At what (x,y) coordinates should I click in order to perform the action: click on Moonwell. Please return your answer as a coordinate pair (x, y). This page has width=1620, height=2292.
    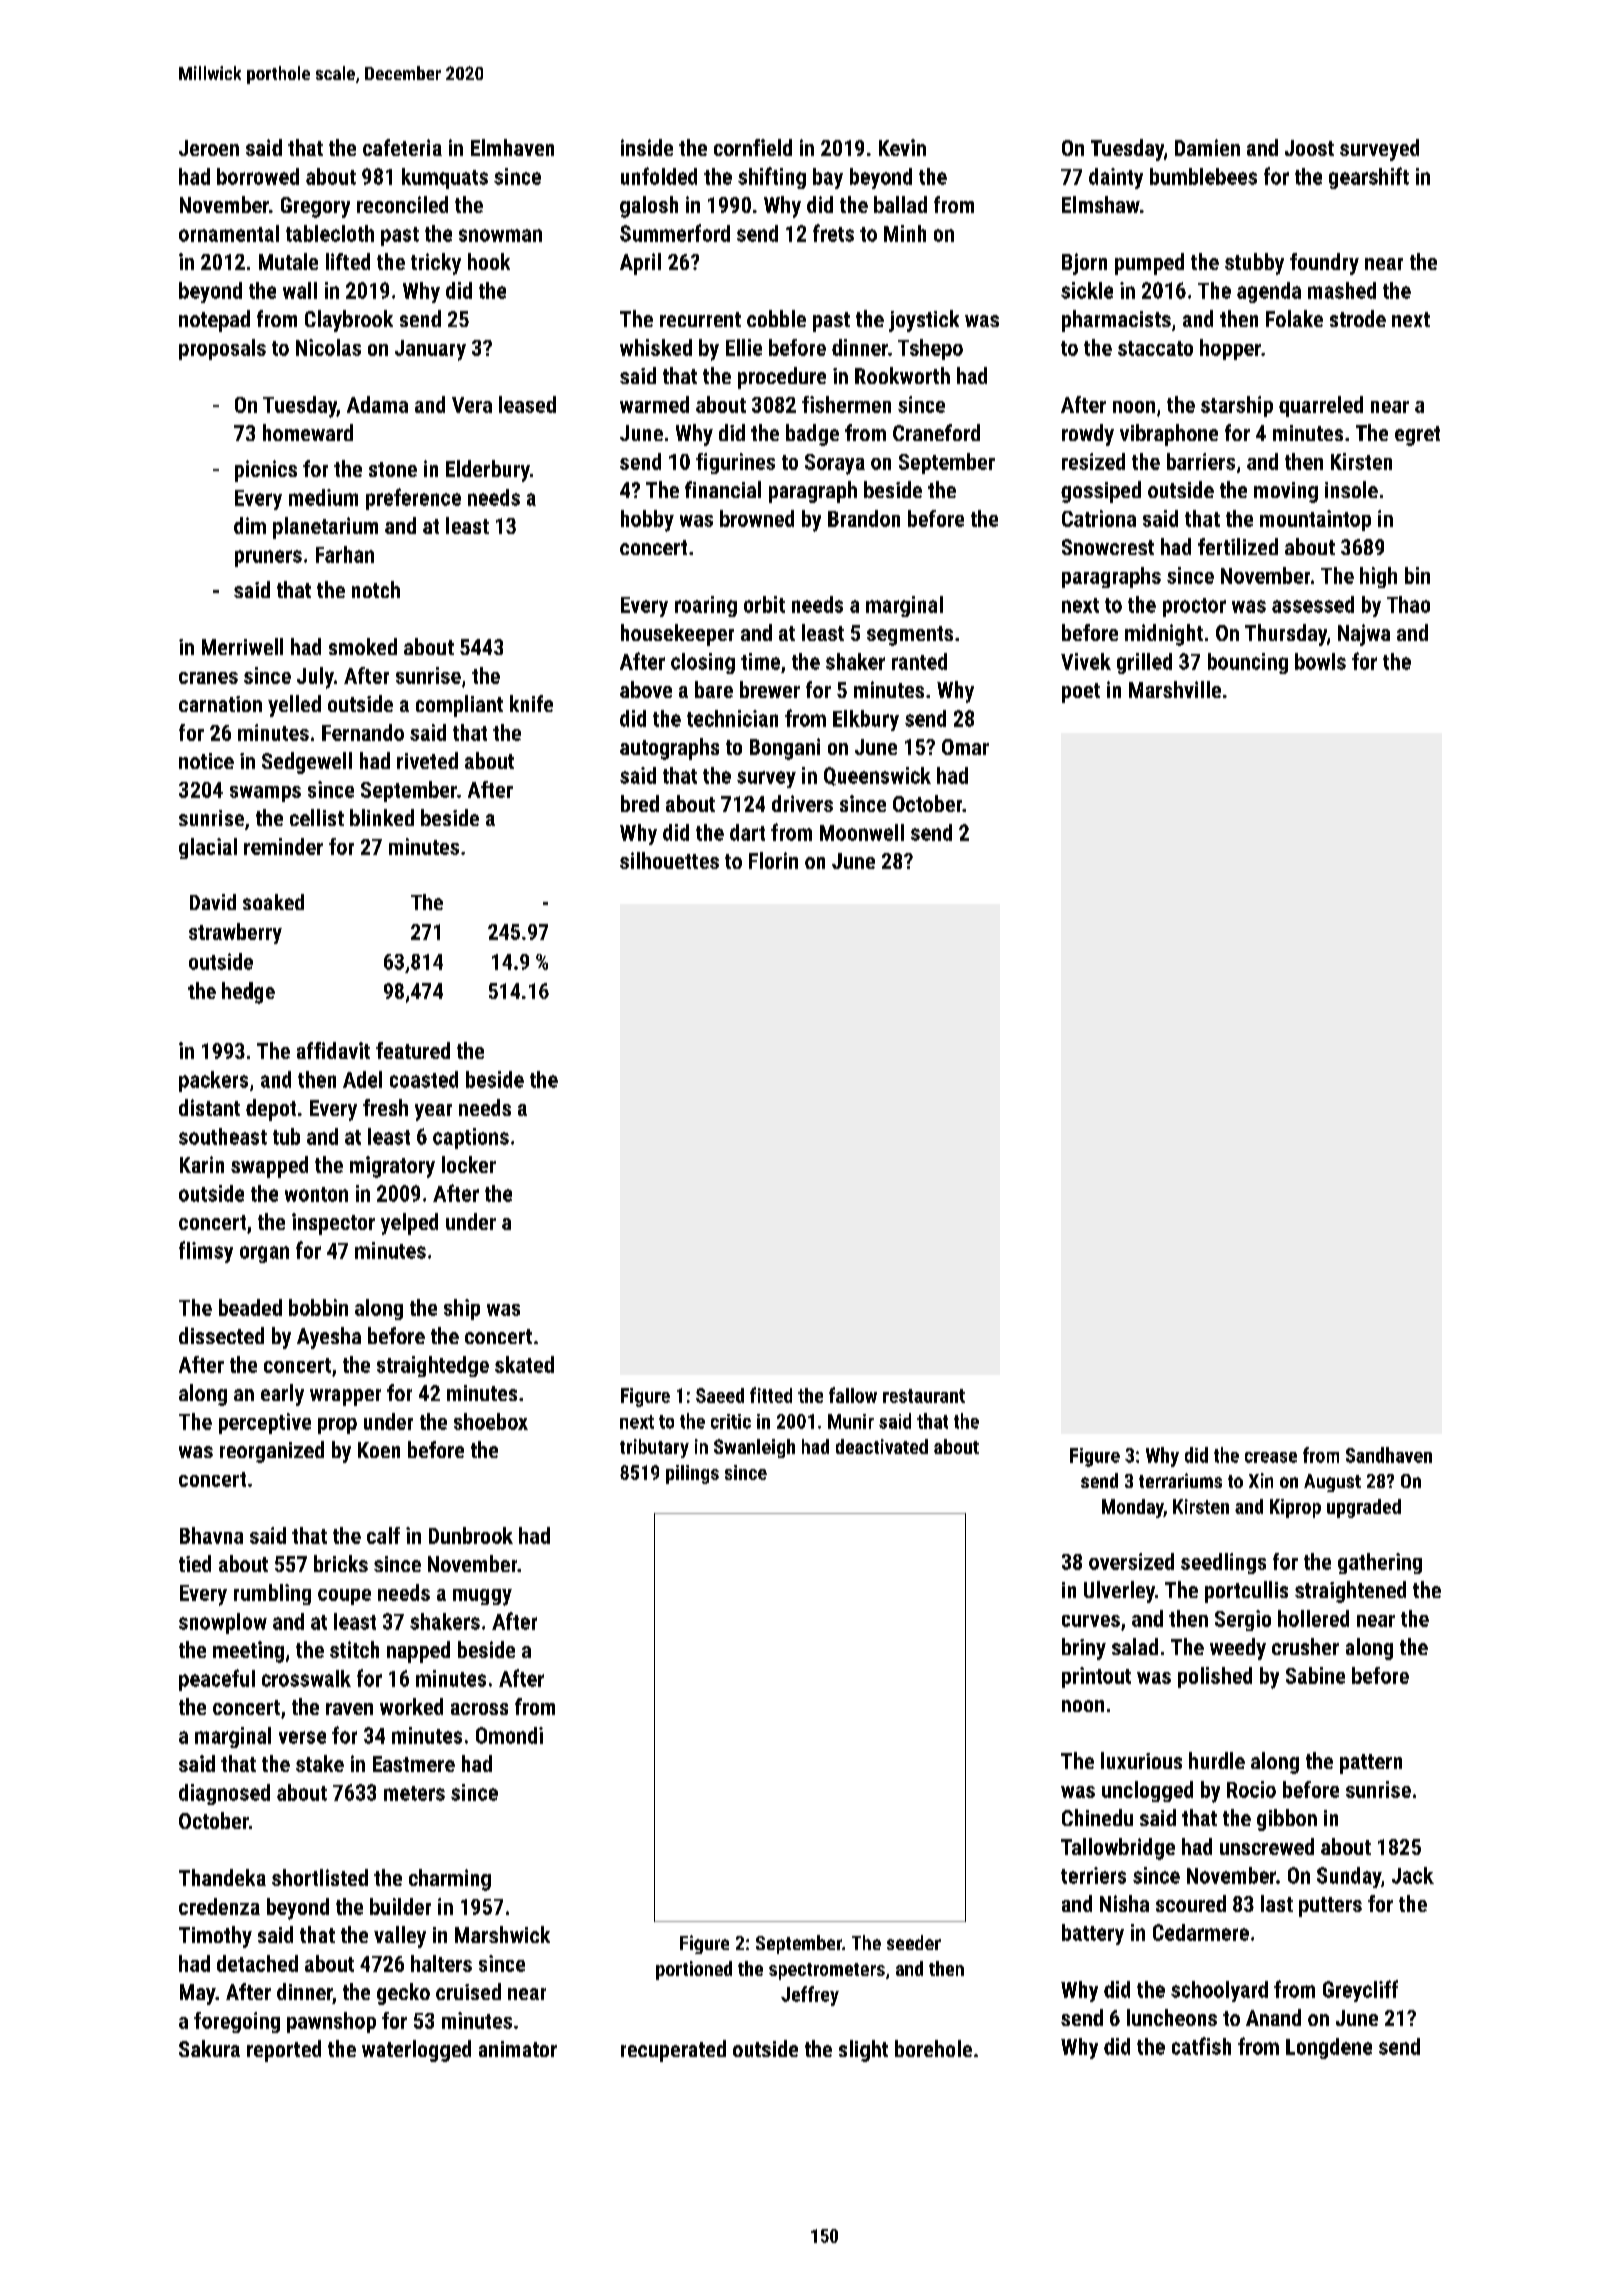
    Looking at the image, I should click on (862, 832).
